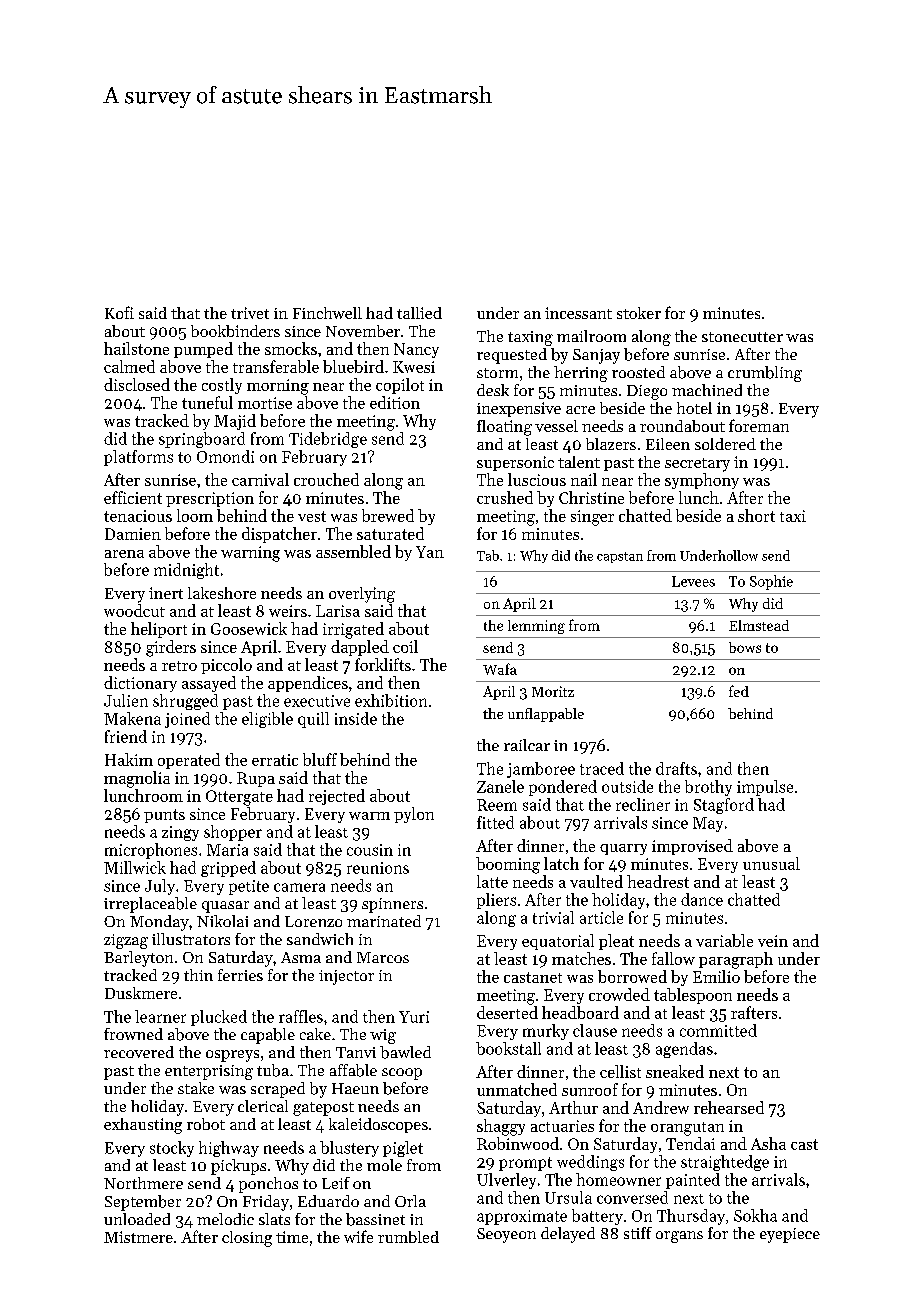 This page has height=1308, width=924. I want to click on stonecutter, so click(742, 337).
